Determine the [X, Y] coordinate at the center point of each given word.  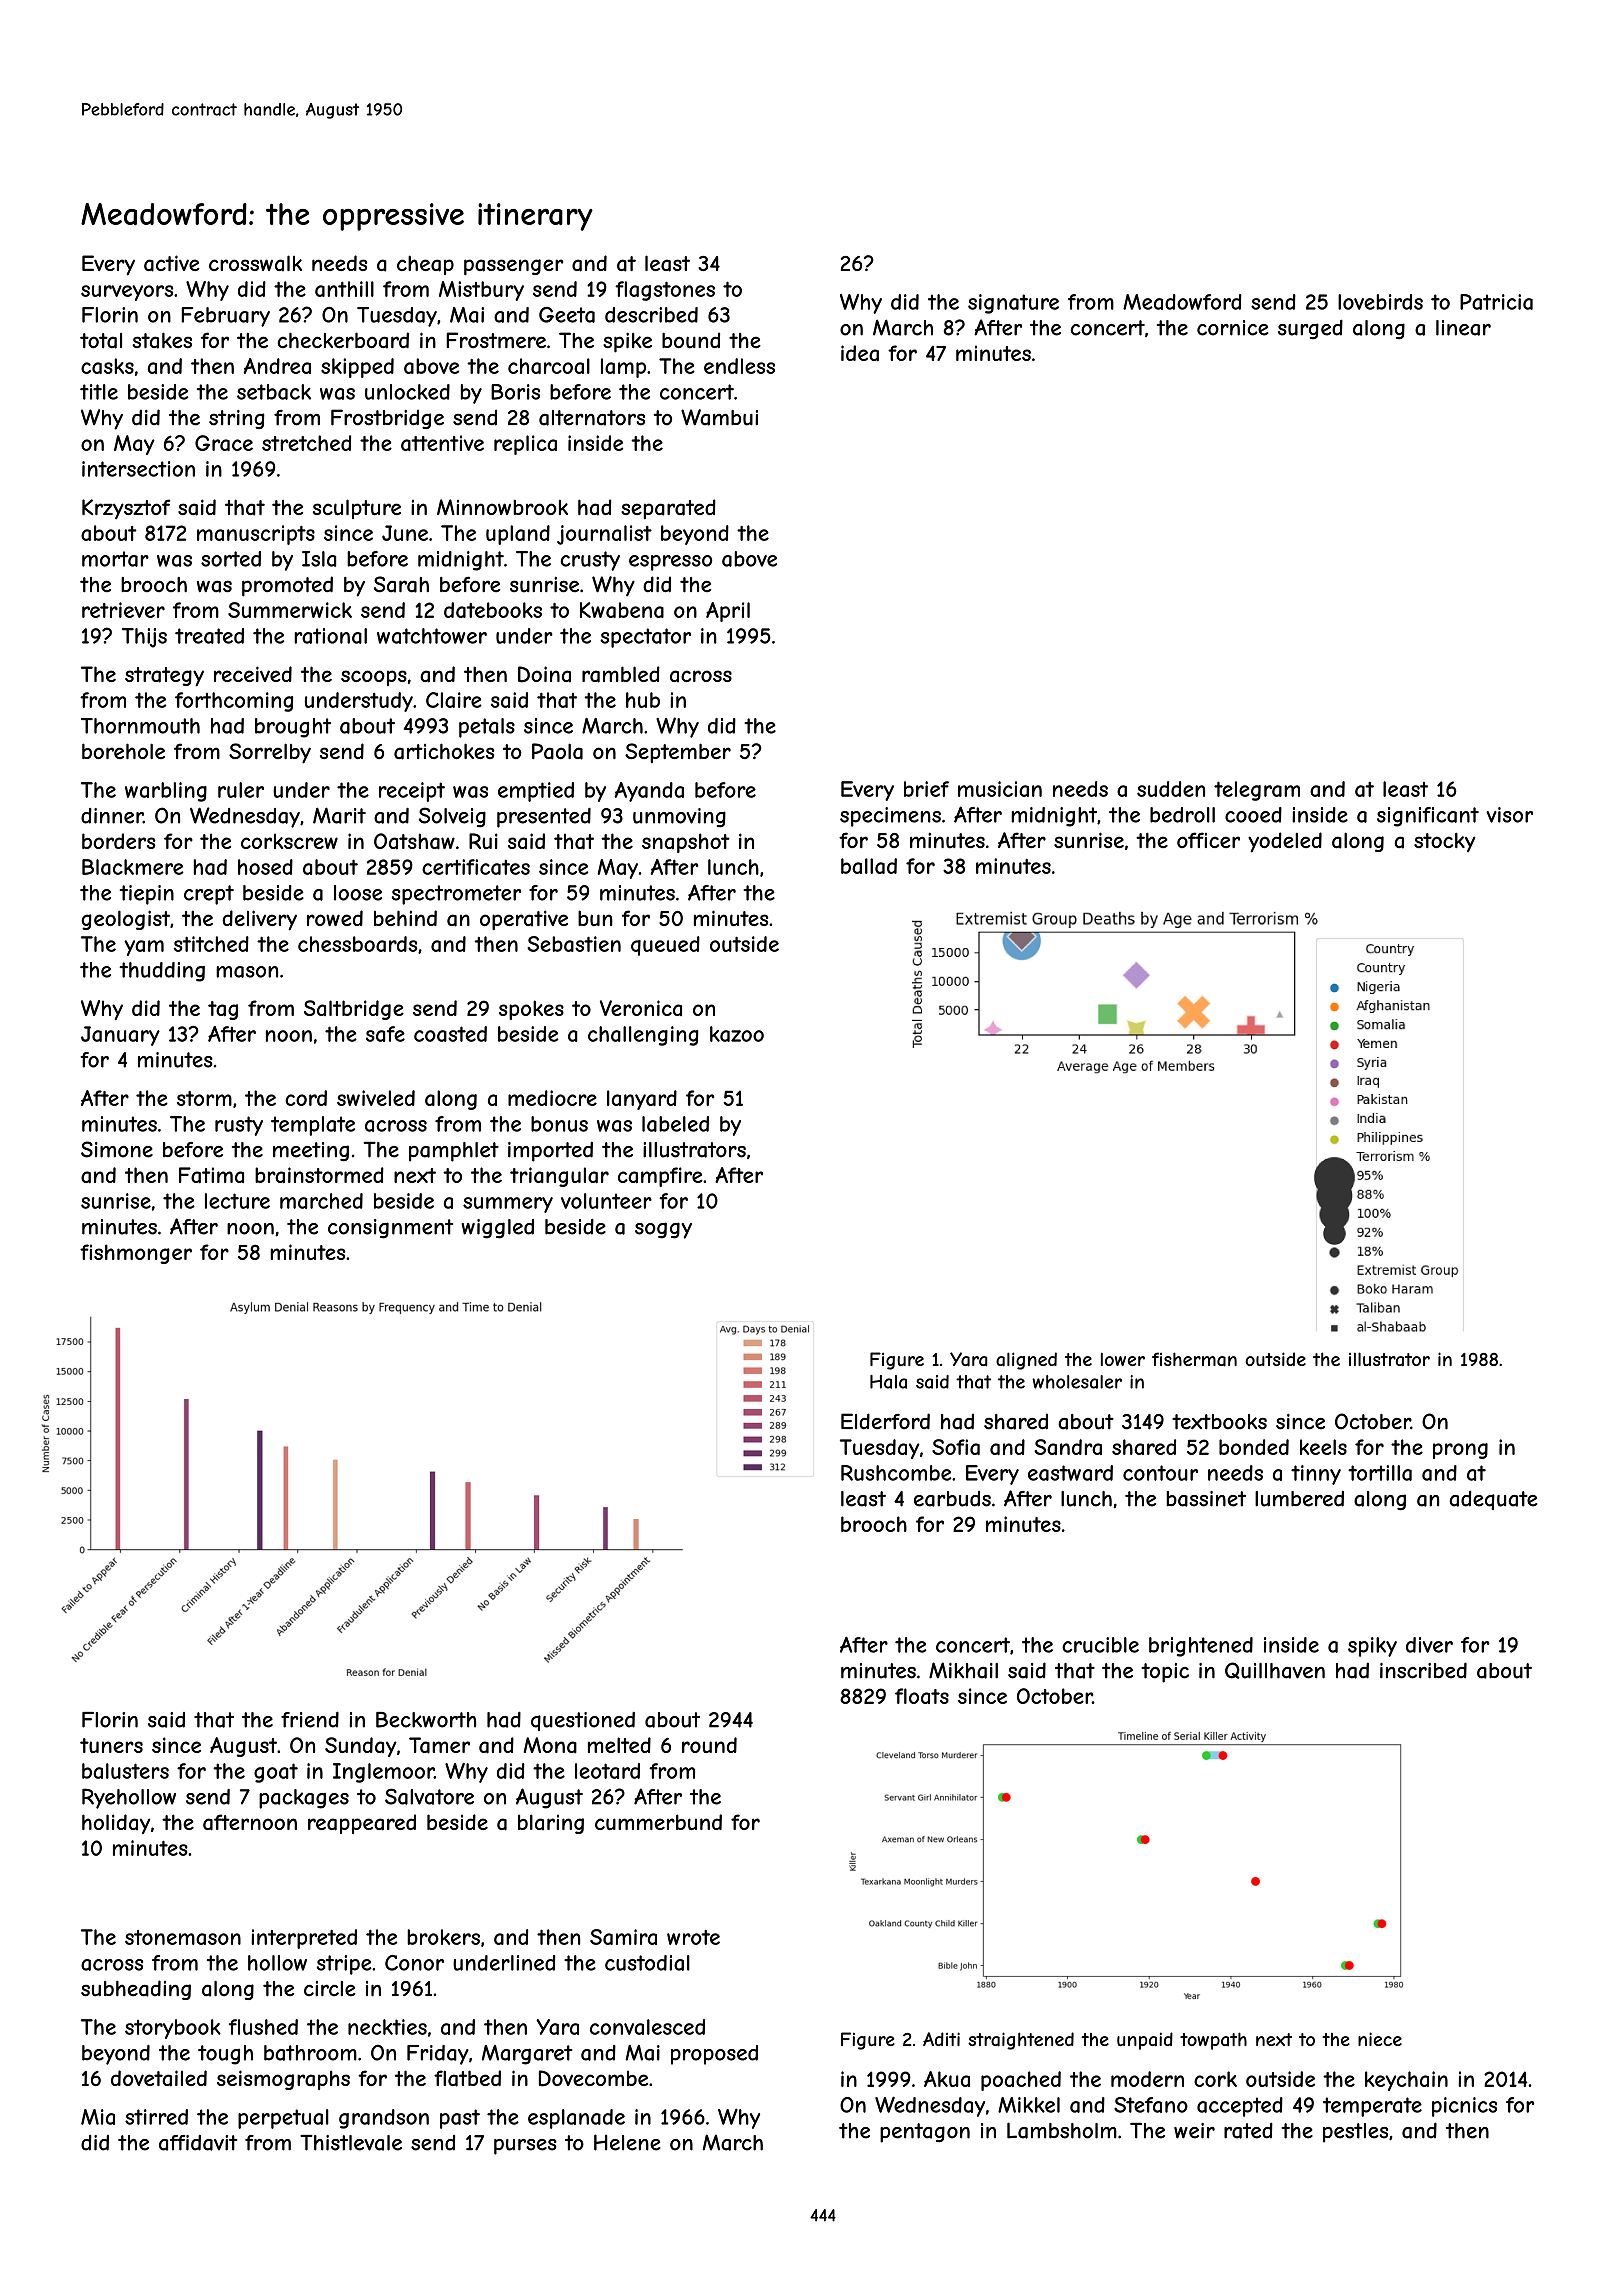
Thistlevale [351, 2143]
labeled [675, 1124]
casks [107, 366]
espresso [670, 563]
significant [1428, 817]
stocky [1445, 842]
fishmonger [136, 1254]
